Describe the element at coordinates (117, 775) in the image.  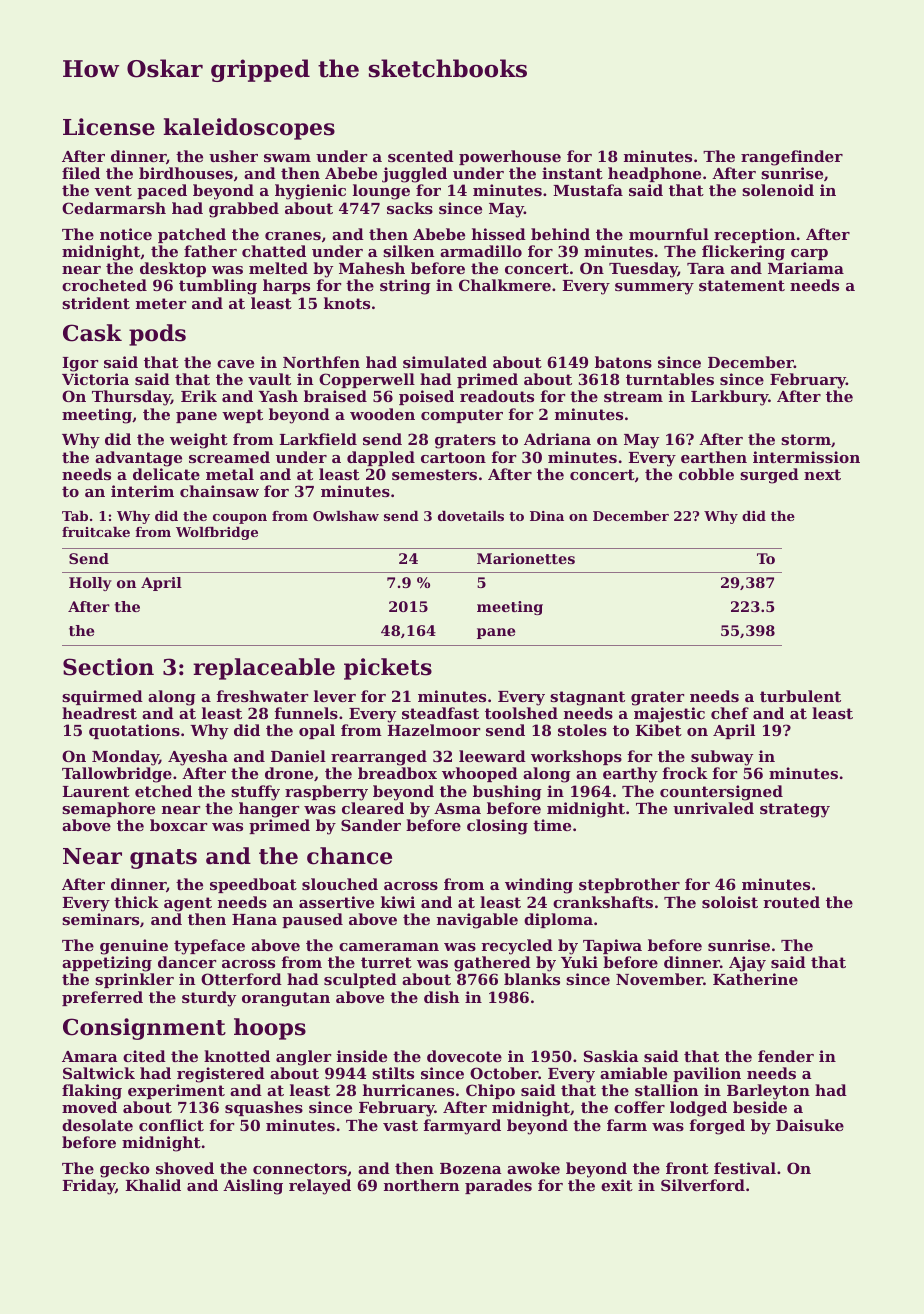
I see `Tallowbridge` at that location.
